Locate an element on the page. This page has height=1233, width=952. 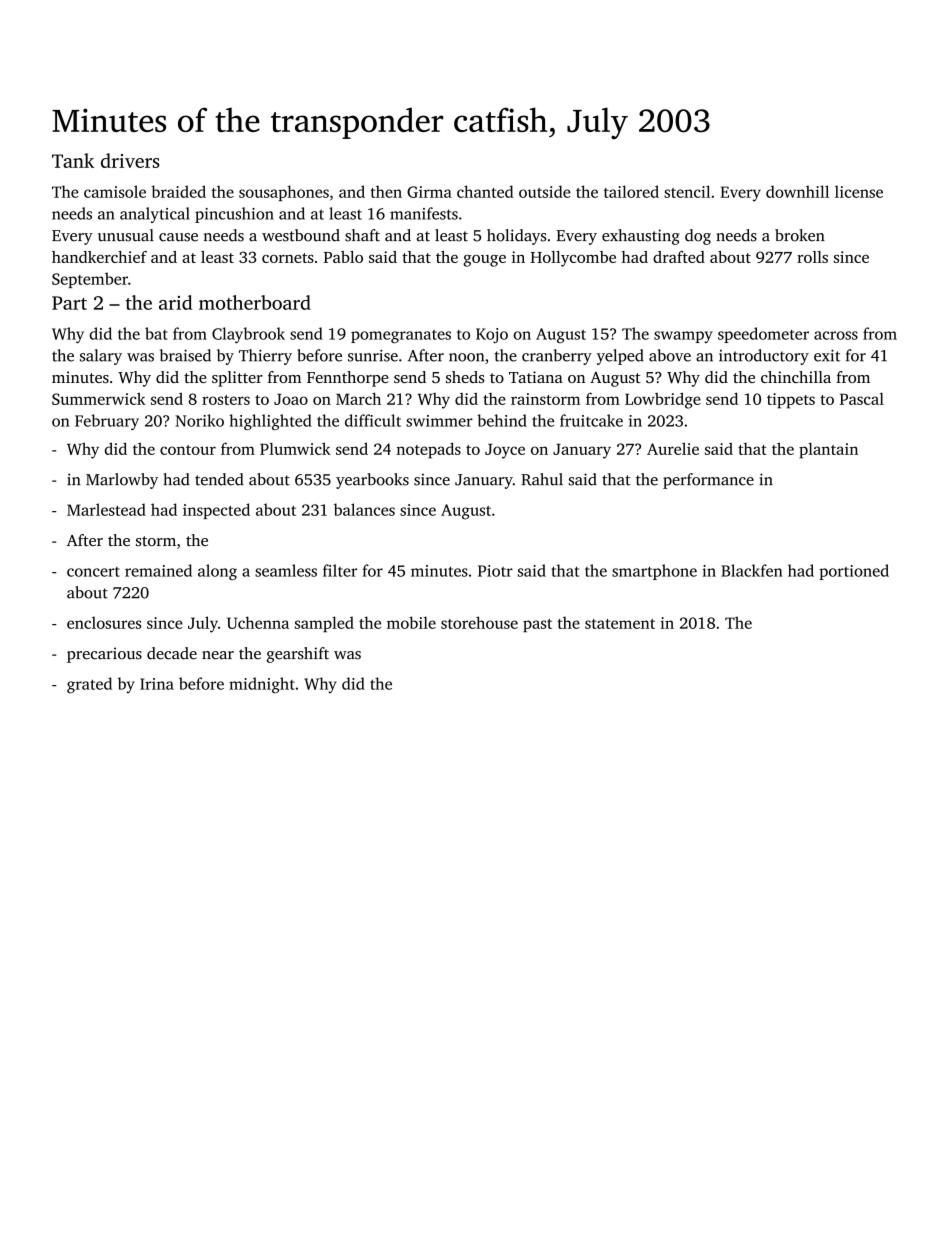
braided is located at coordinates (178, 191).
